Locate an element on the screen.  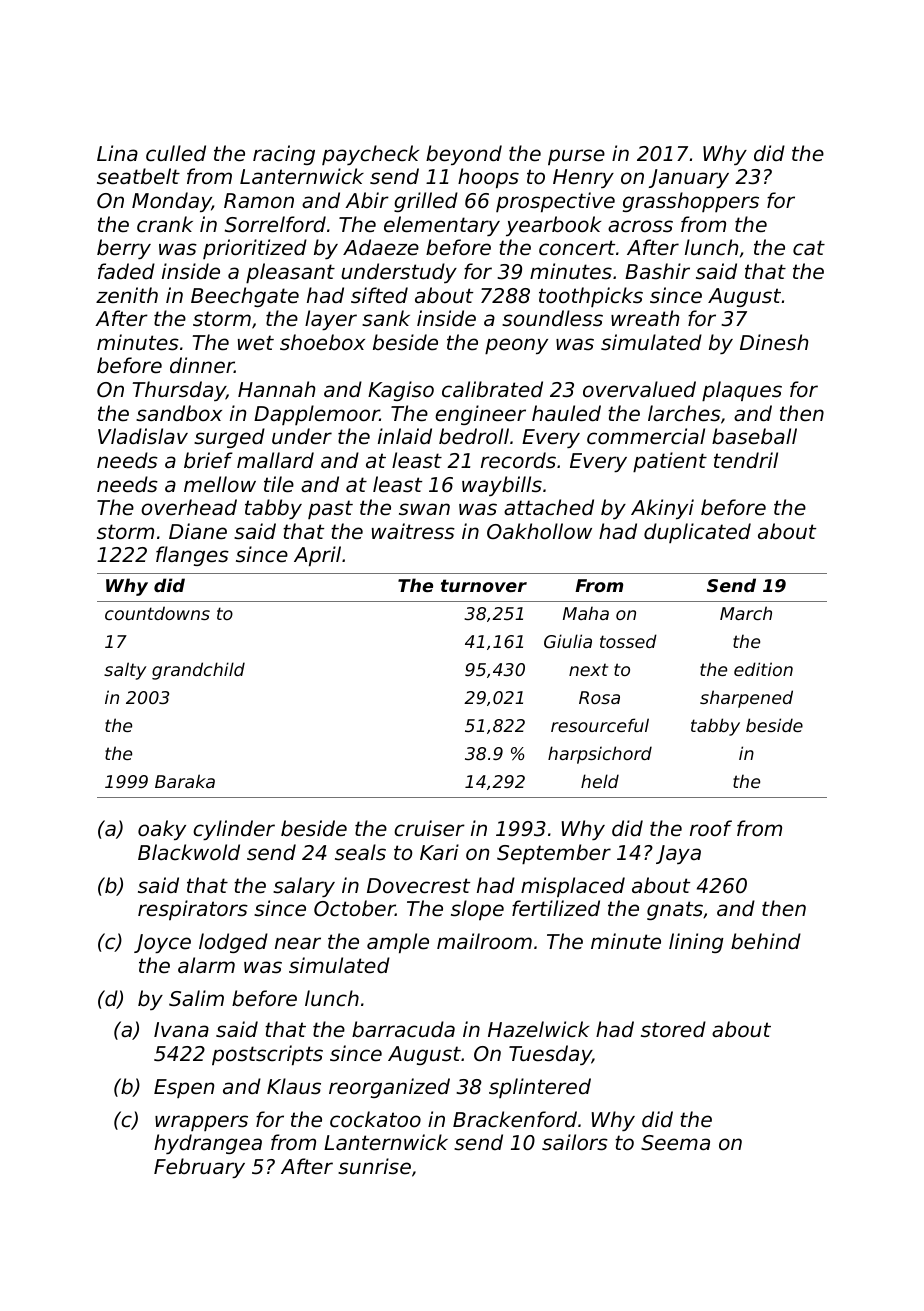
racing is located at coordinates (284, 155).
